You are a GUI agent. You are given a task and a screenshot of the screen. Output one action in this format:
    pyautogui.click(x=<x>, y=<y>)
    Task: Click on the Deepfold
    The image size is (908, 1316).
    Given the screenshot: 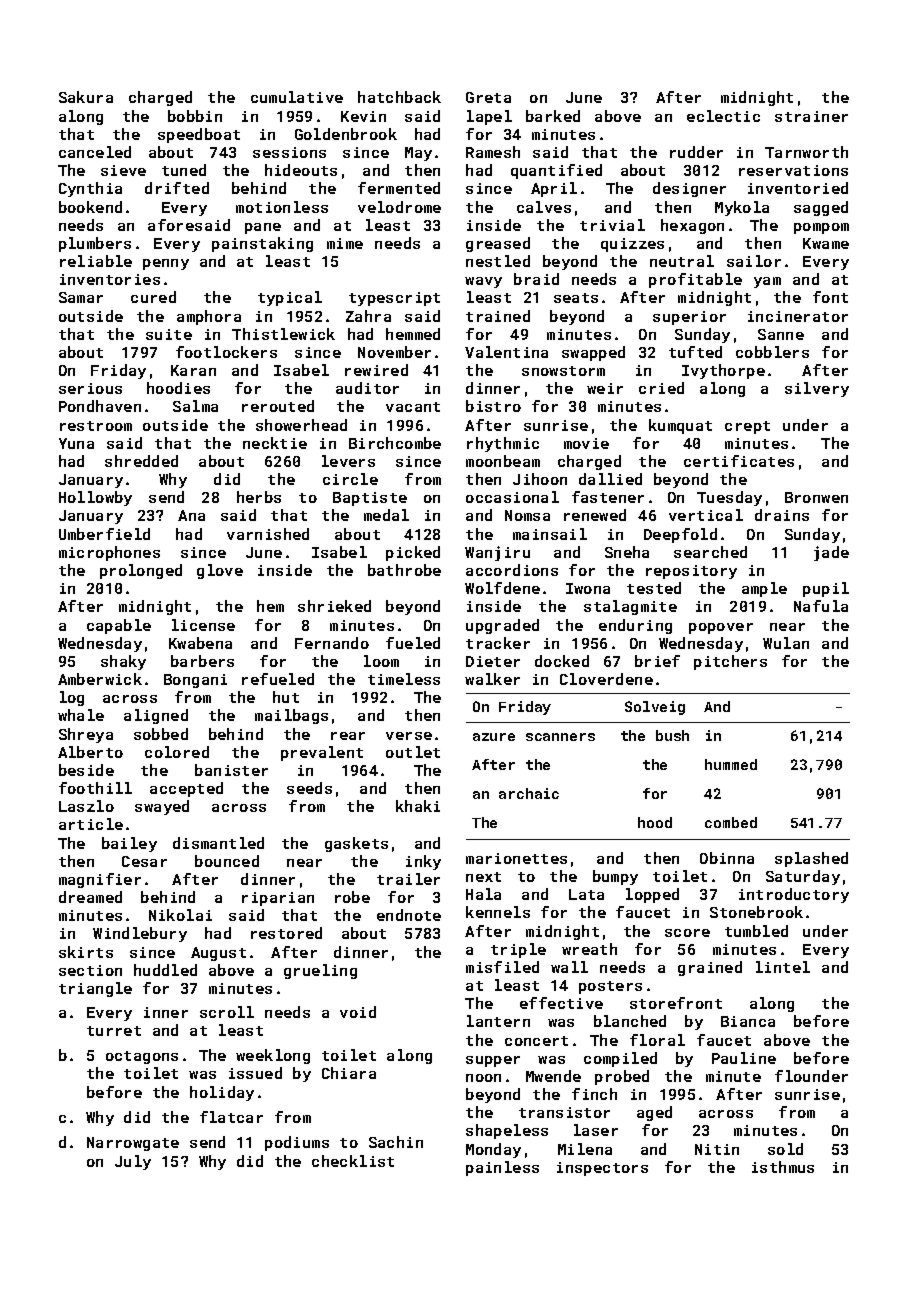 What is the action you would take?
    pyautogui.click(x=680, y=535)
